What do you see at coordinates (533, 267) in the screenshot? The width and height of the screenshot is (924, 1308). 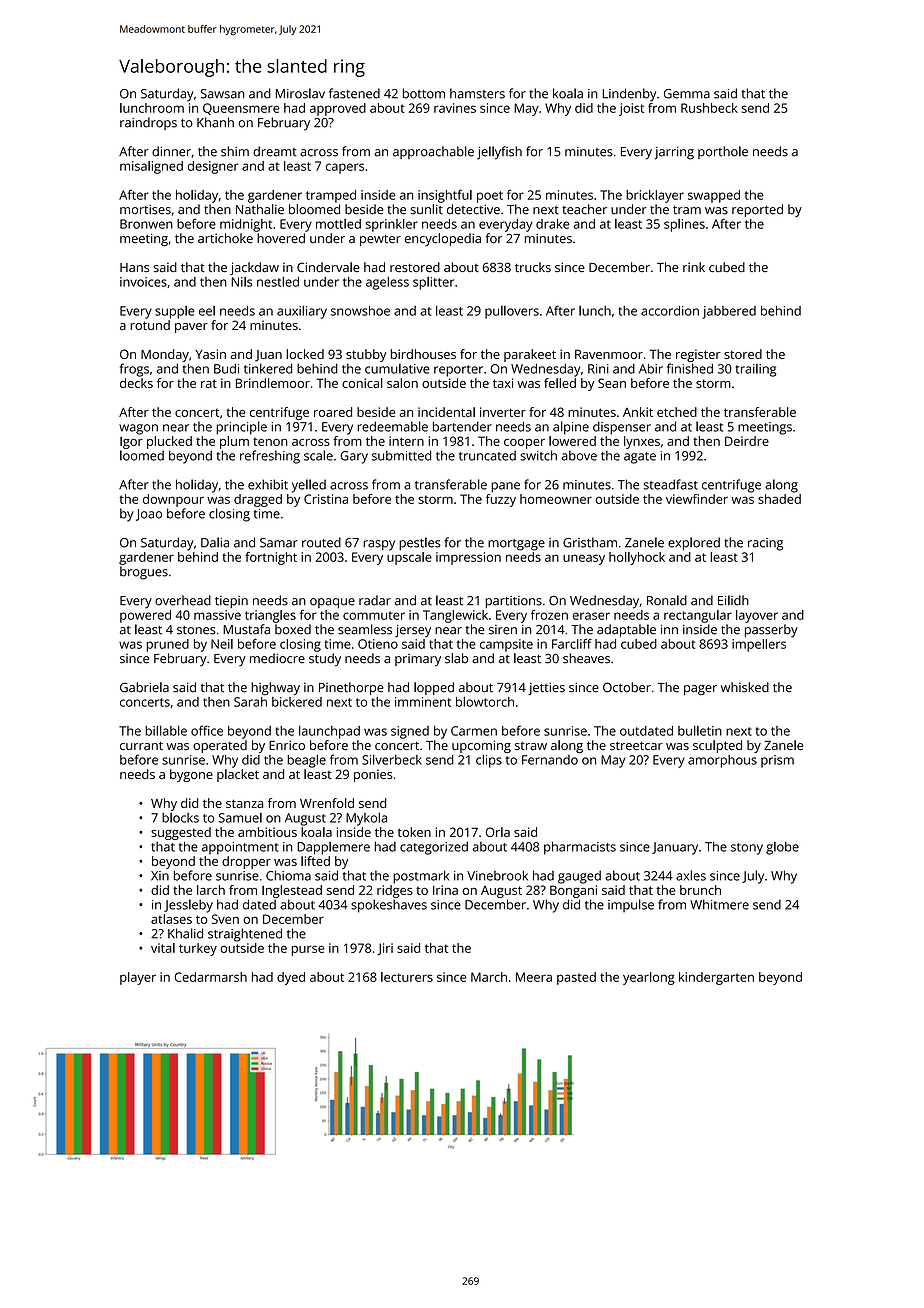 I see `trucks` at bounding box center [533, 267].
